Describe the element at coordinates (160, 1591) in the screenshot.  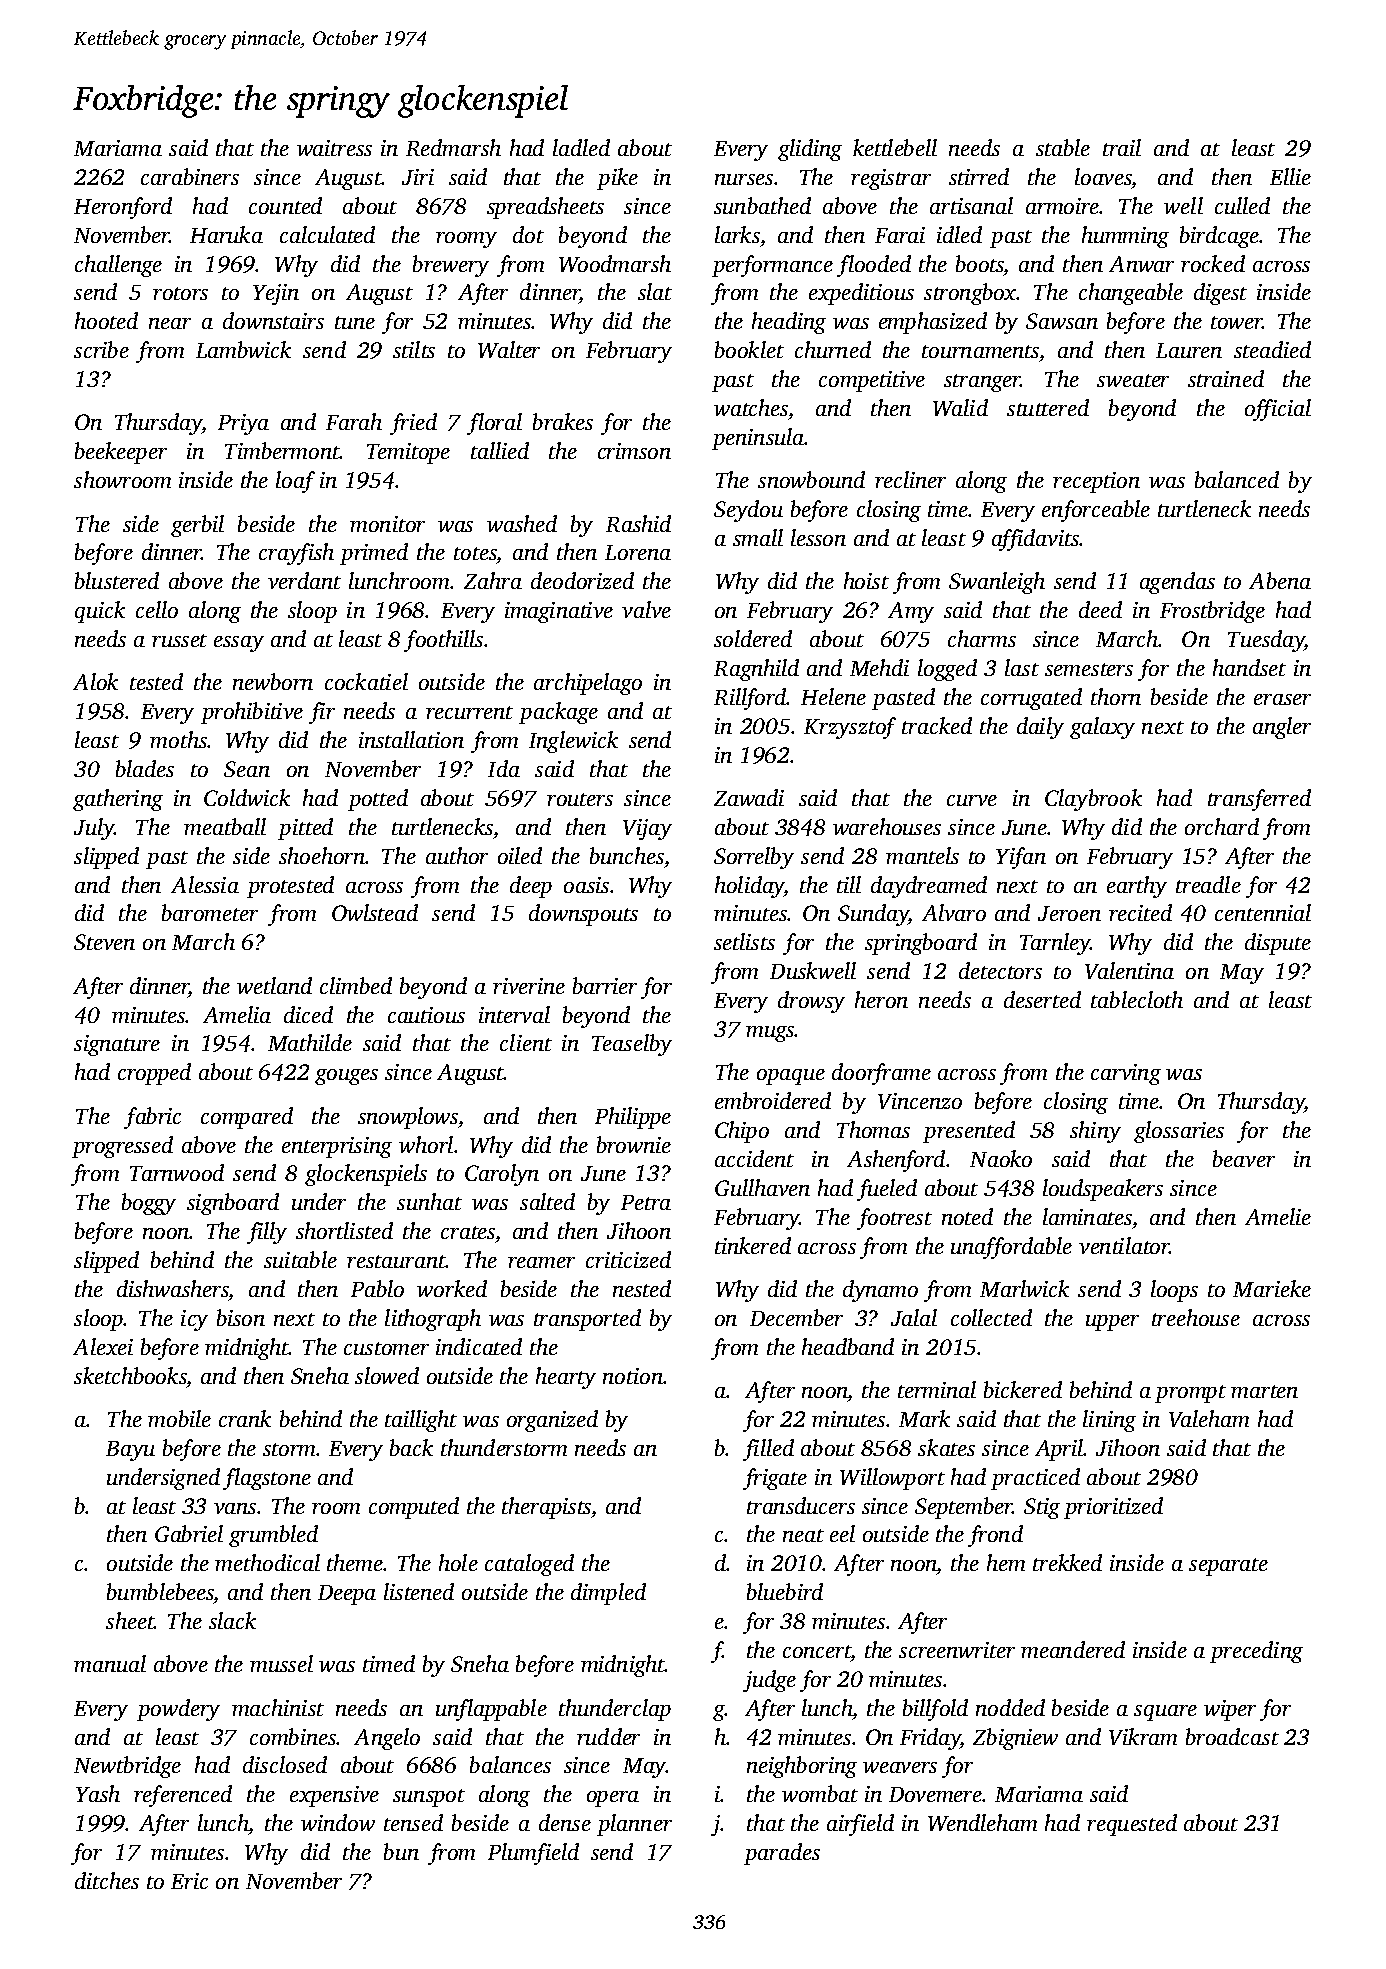
I see `bumblebees` at that location.
